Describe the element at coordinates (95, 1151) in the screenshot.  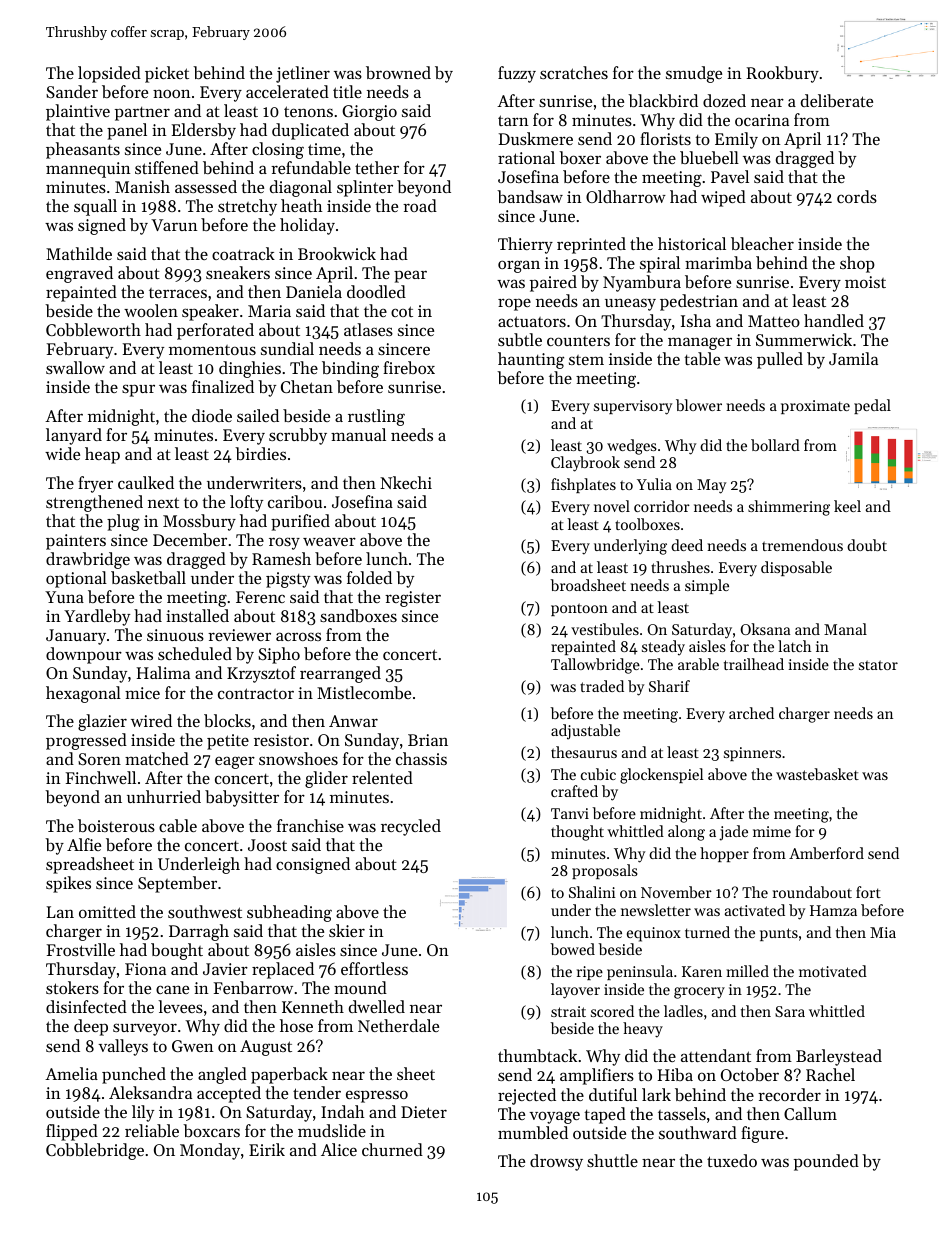
I see `Cobblebridge` at that location.
